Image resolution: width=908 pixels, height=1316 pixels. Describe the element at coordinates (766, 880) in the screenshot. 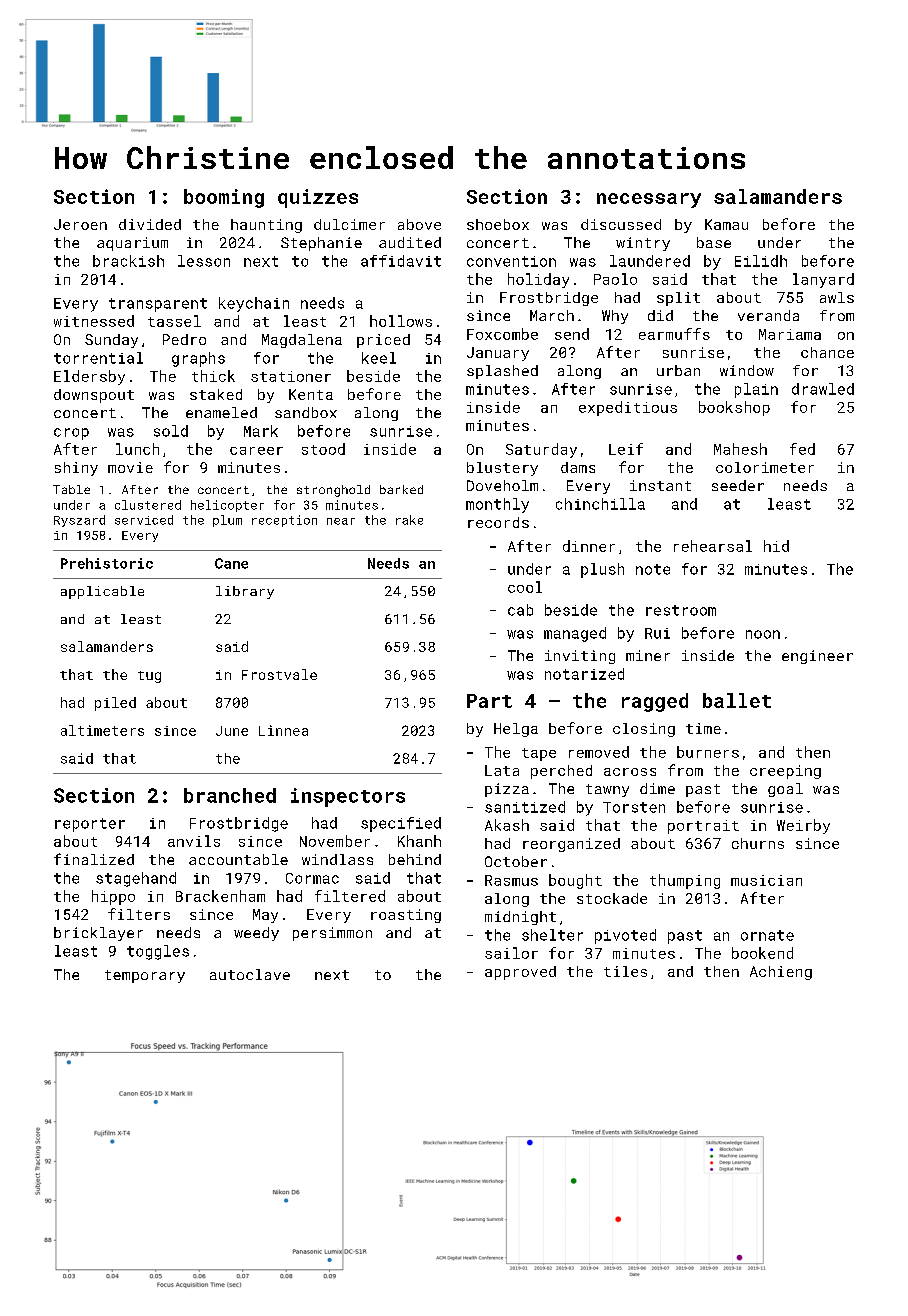

I see `musician` at that location.
